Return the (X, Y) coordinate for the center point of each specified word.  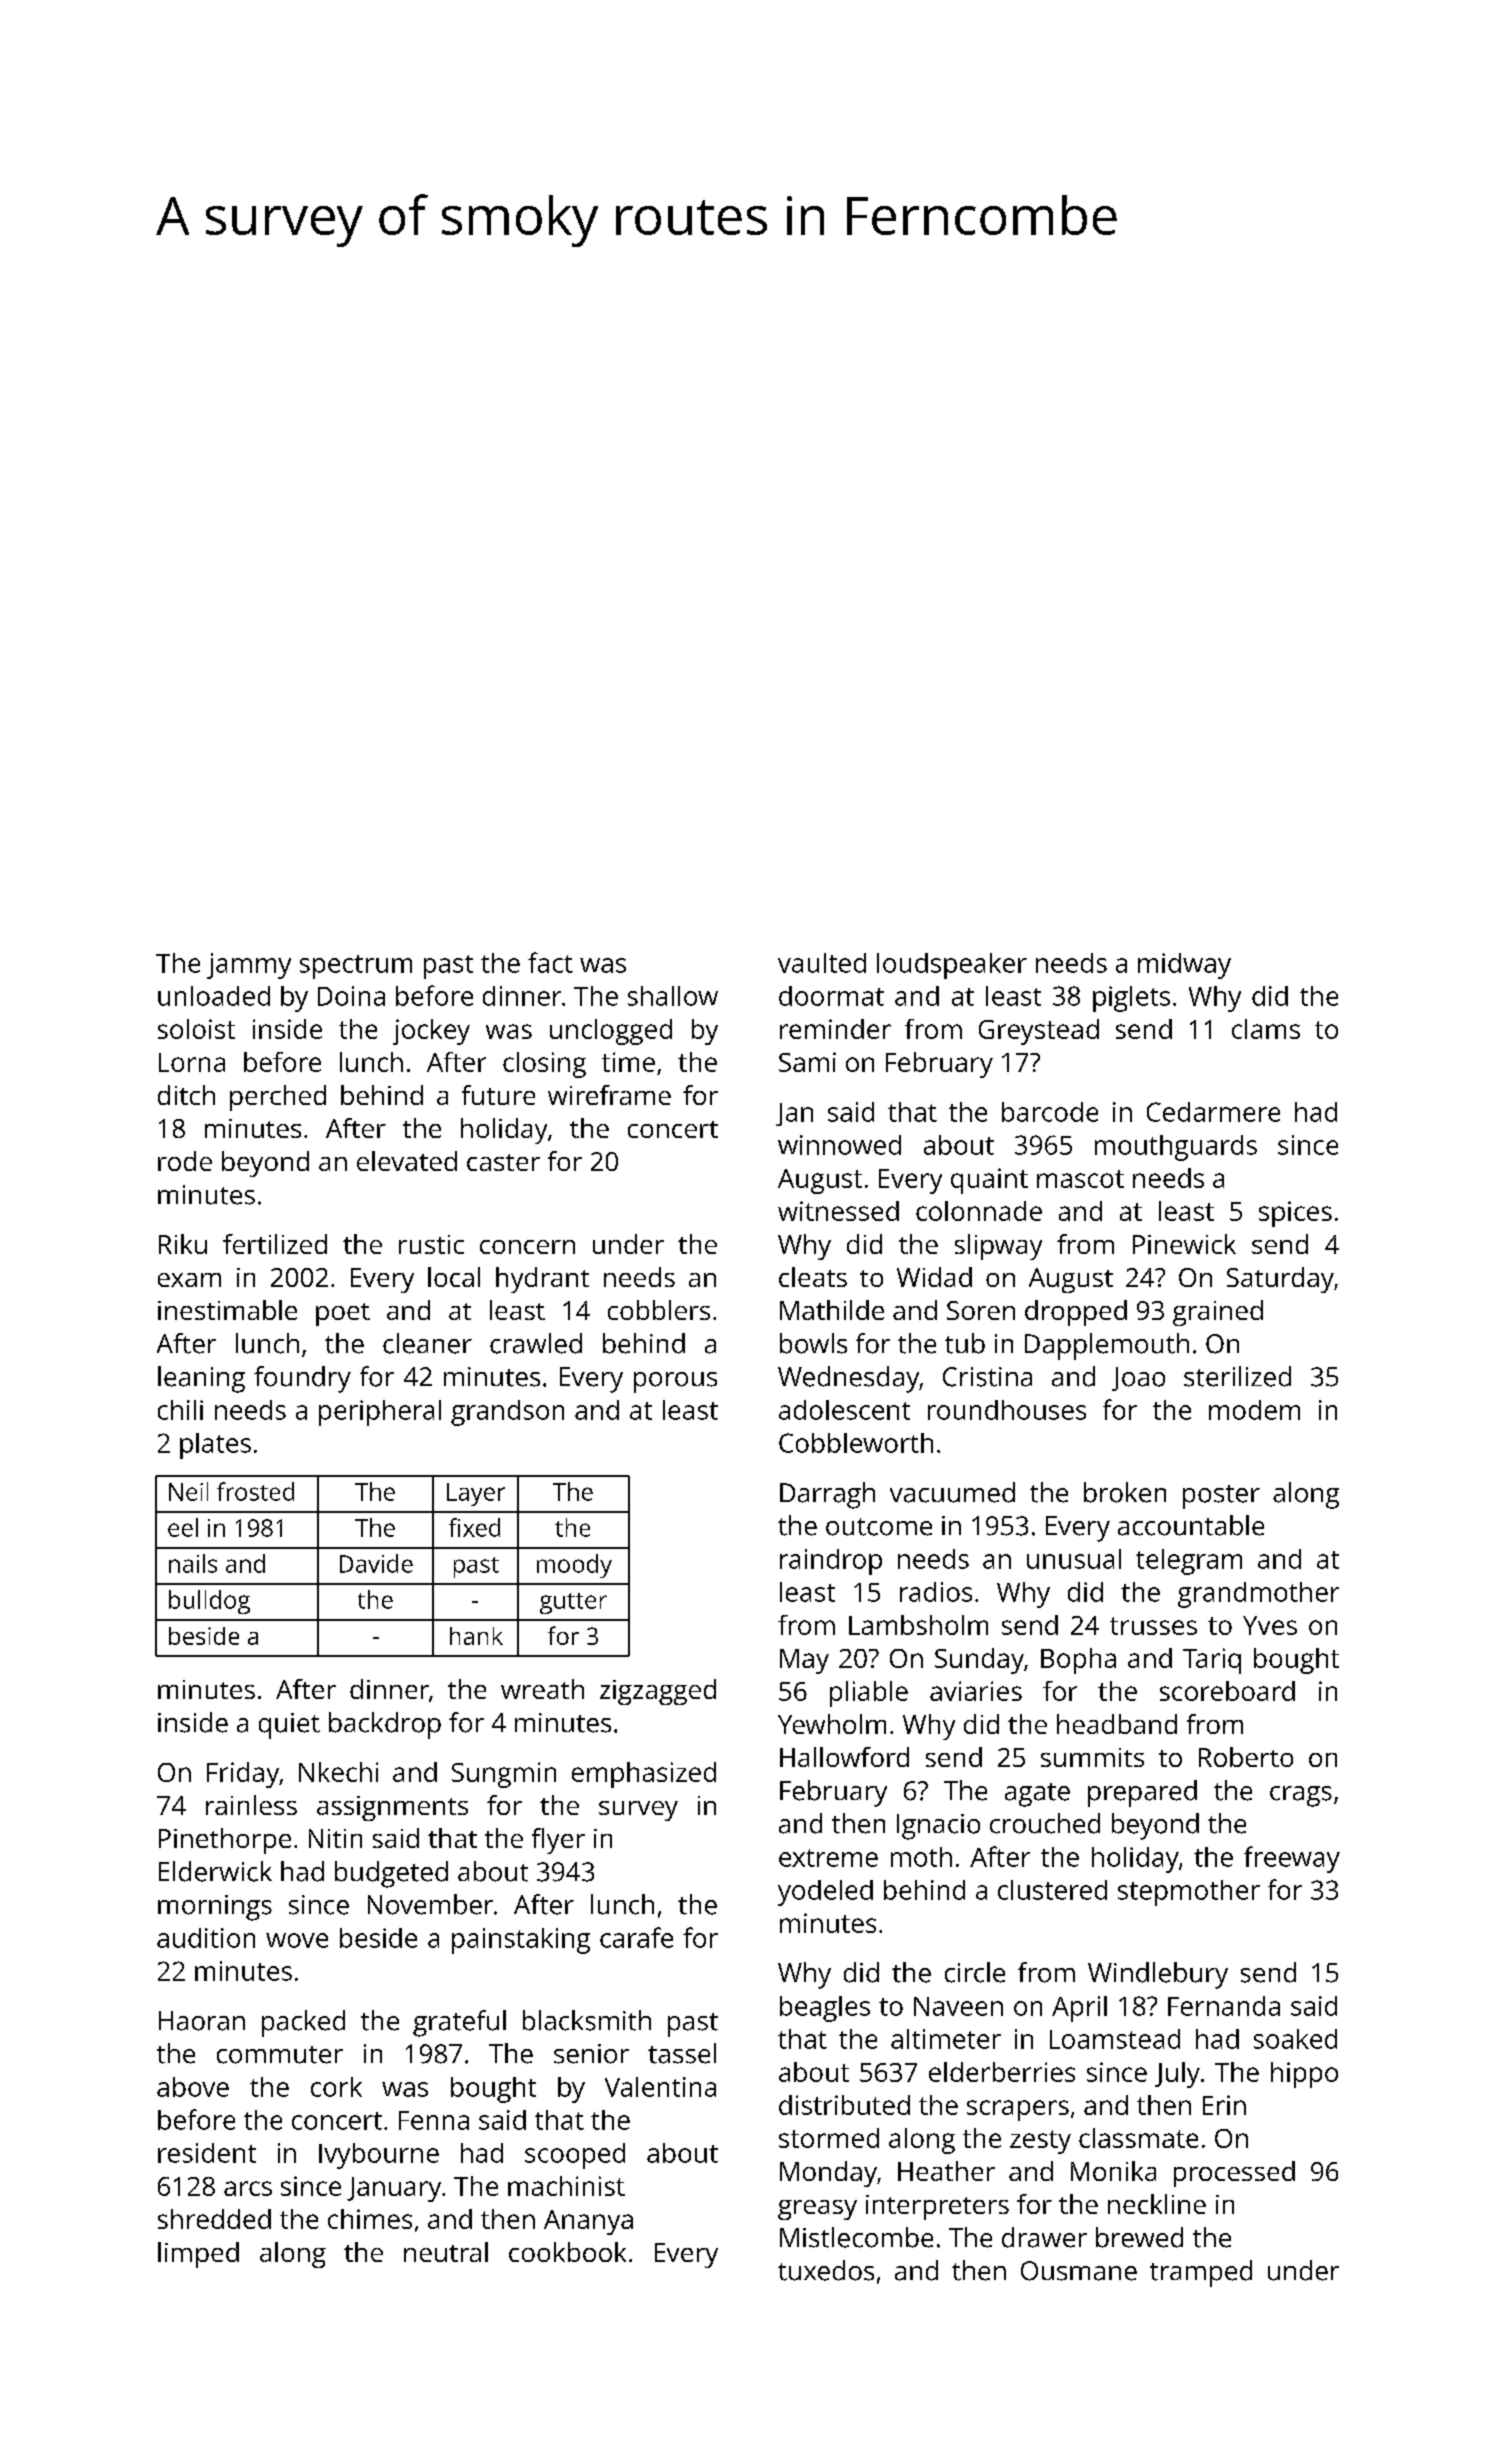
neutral (446, 2252)
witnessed (838, 1211)
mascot (1080, 1179)
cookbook (567, 2252)
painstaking (521, 1941)
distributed (844, 2105)
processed (1234, 2174)
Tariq (1212, 1661)
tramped (1201, 2273)
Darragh (827, 1495)
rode (185, 1161)
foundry (302, 1379)
